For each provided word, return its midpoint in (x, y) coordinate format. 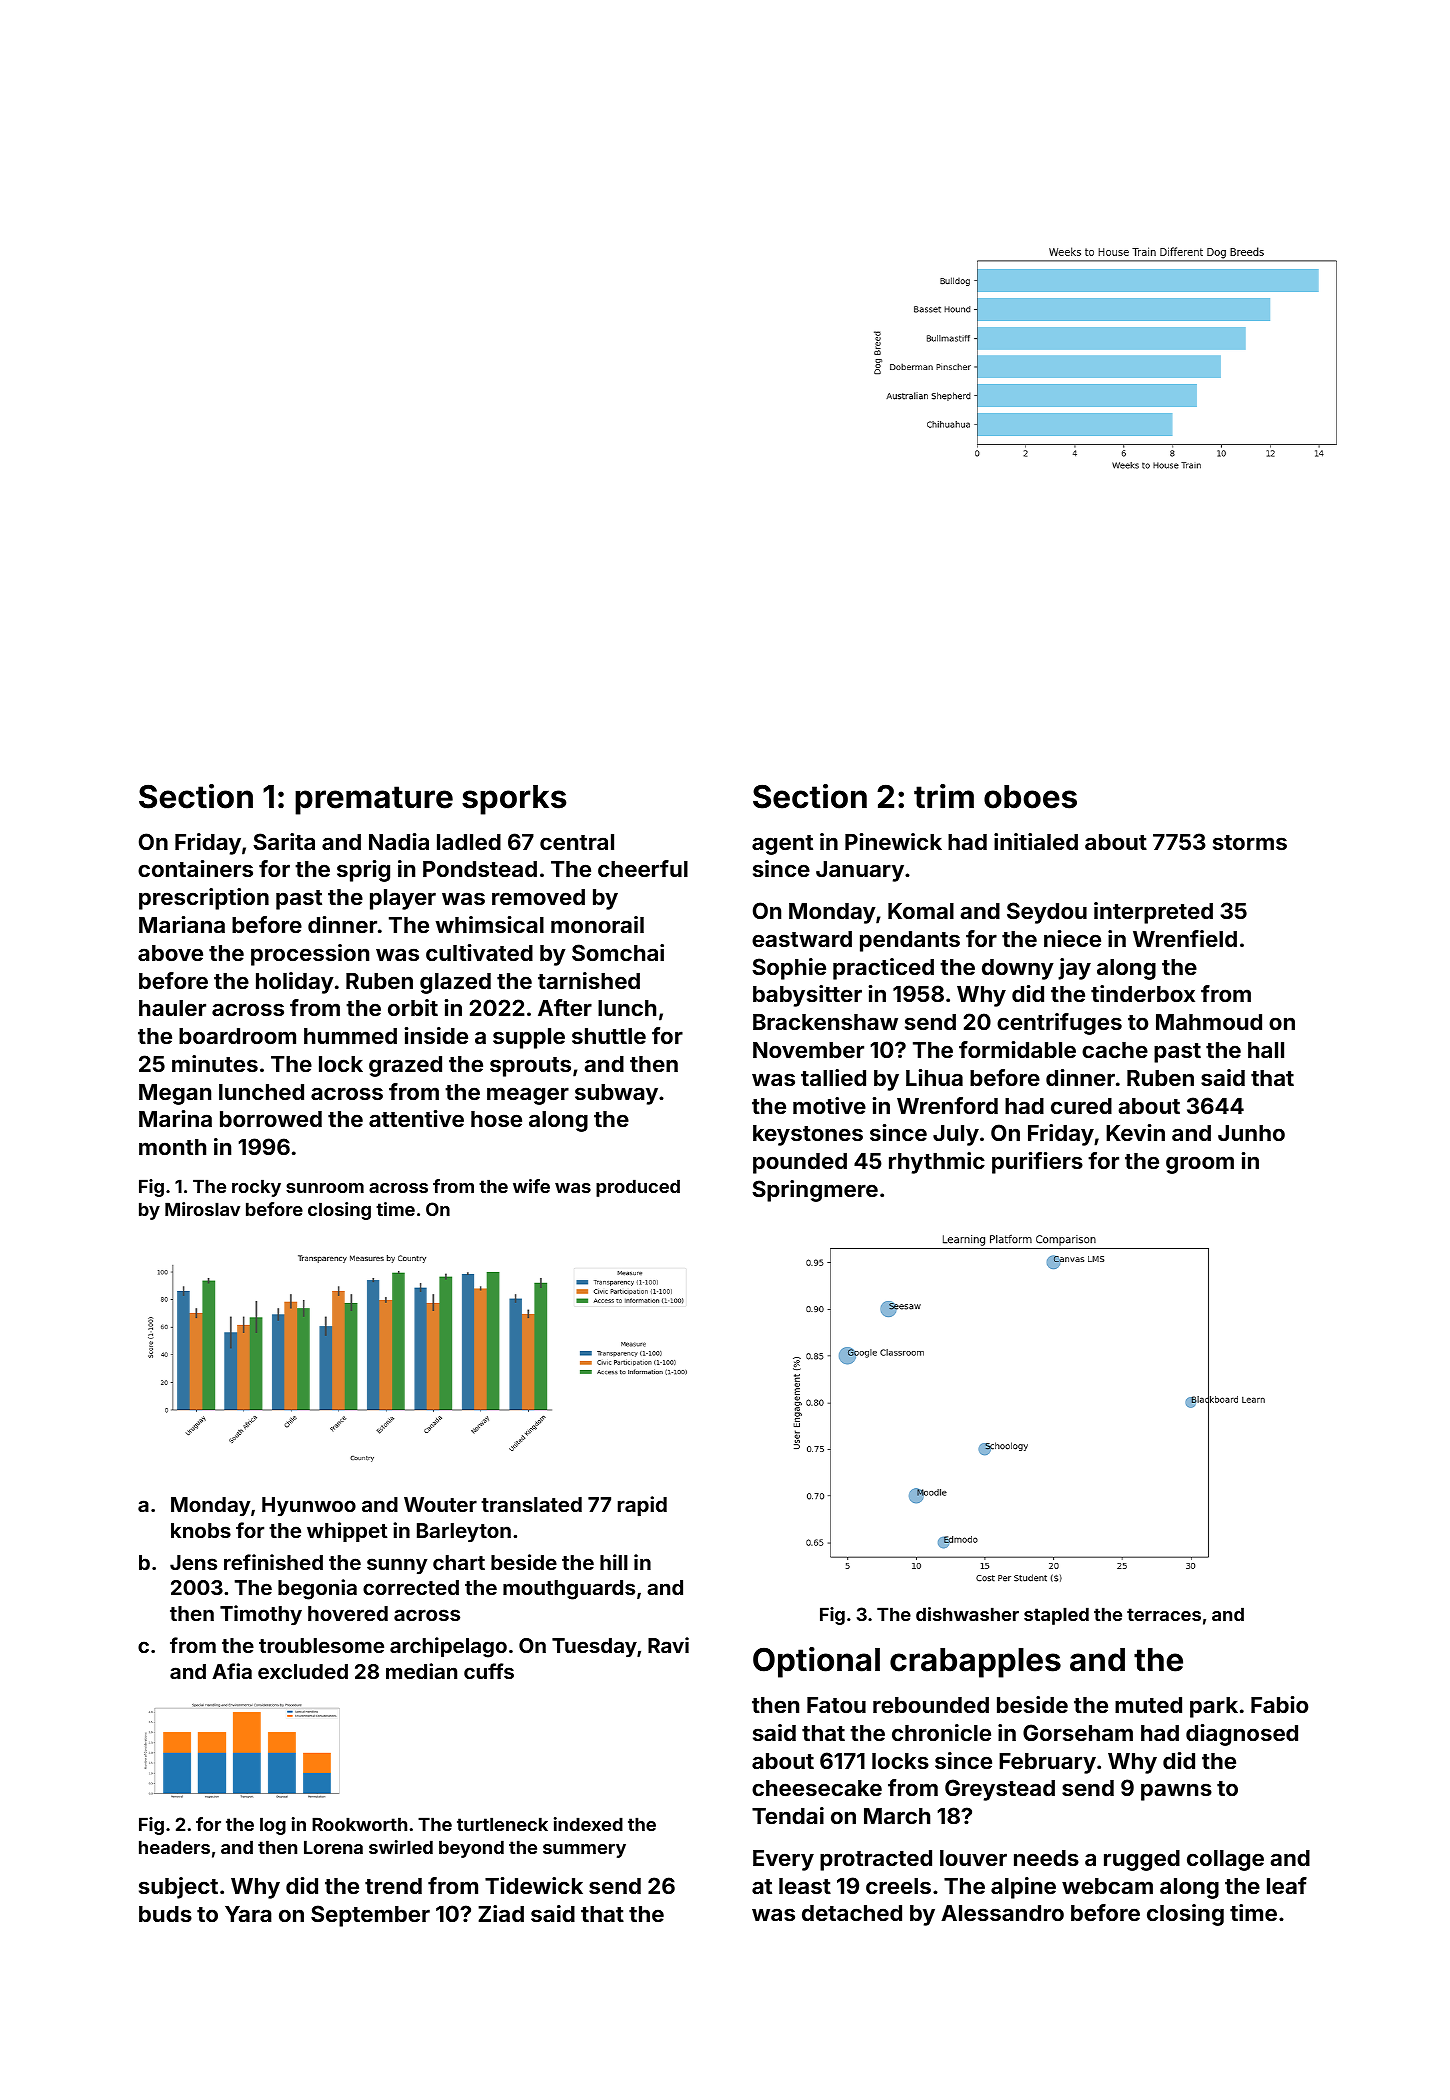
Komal (921, 911)
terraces (1164, 1614)
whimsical (490, 924)
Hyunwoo (309, 1506)
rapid (642, 1506)
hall (1266, 1050)
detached (852, 1913)
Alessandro (1002, 1913)
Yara (248, 1914)
